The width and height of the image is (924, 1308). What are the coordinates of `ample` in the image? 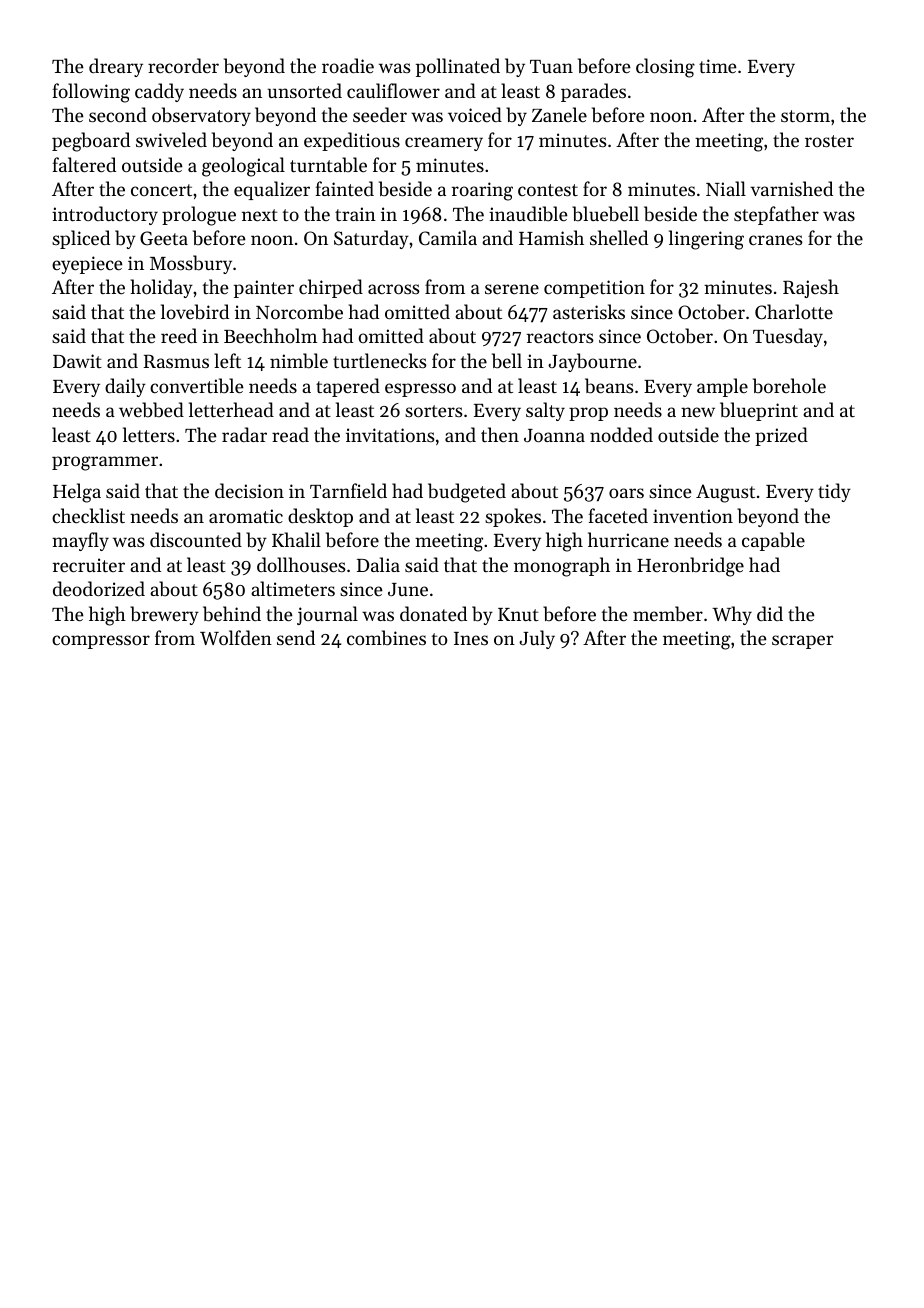 It's located at (722, 387).
